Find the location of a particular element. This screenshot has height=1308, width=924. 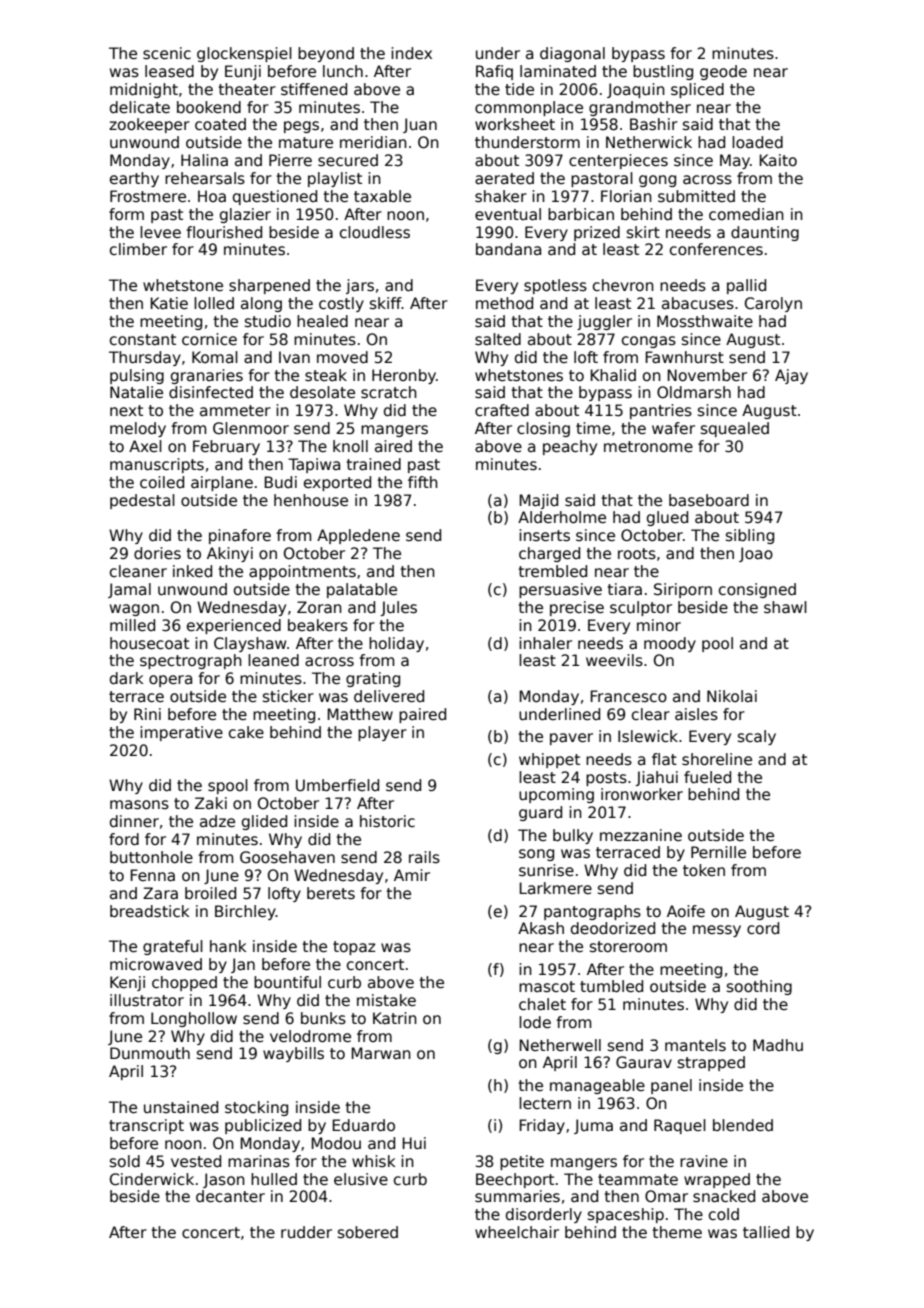

earthy is located at coordinates (134, 179).
